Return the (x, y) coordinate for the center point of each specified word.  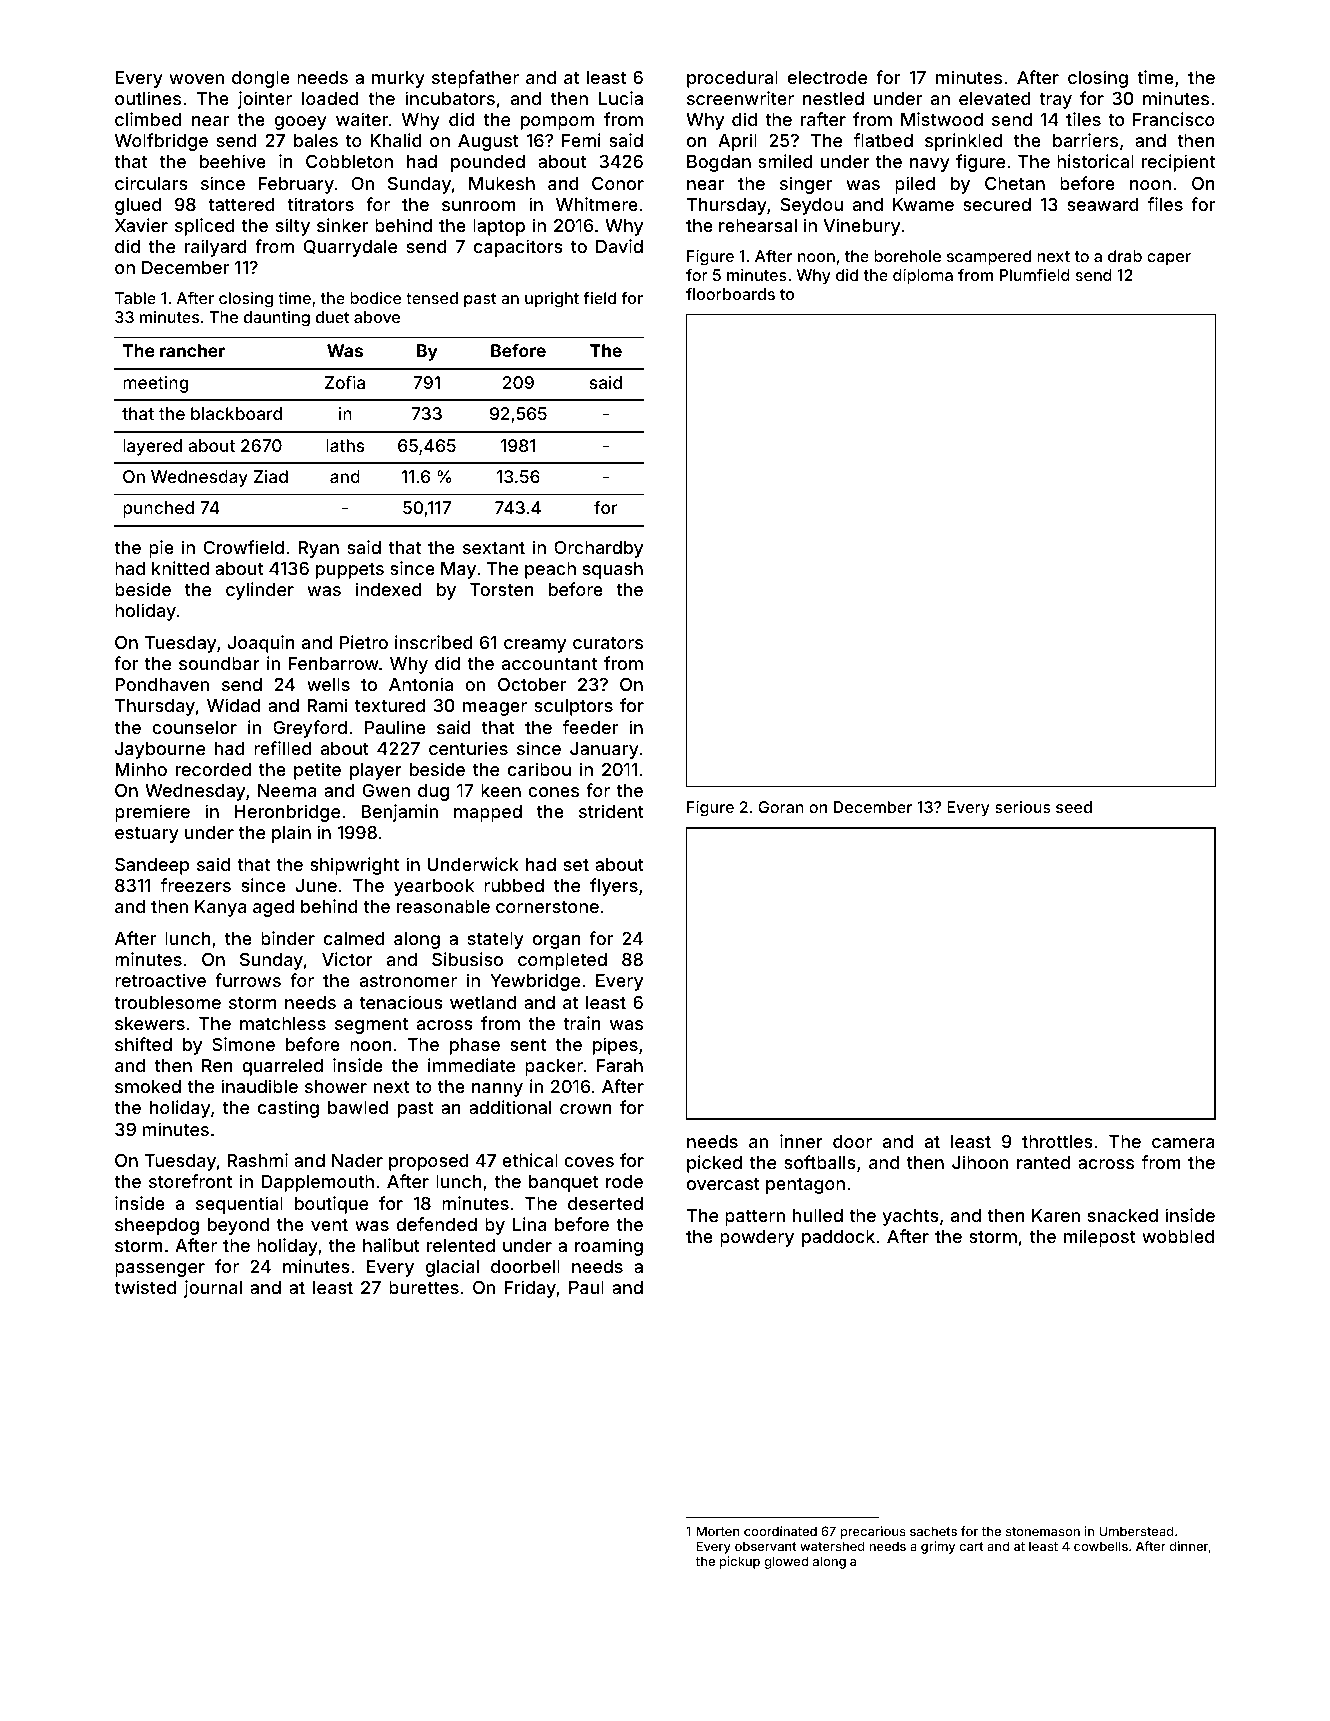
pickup (740, 1562)
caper (1169, 259)
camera (1183, 1143)
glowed (786, 1562)
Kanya (220, 908)
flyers (614, 887)
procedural (732, 79)
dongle (261, 79)
